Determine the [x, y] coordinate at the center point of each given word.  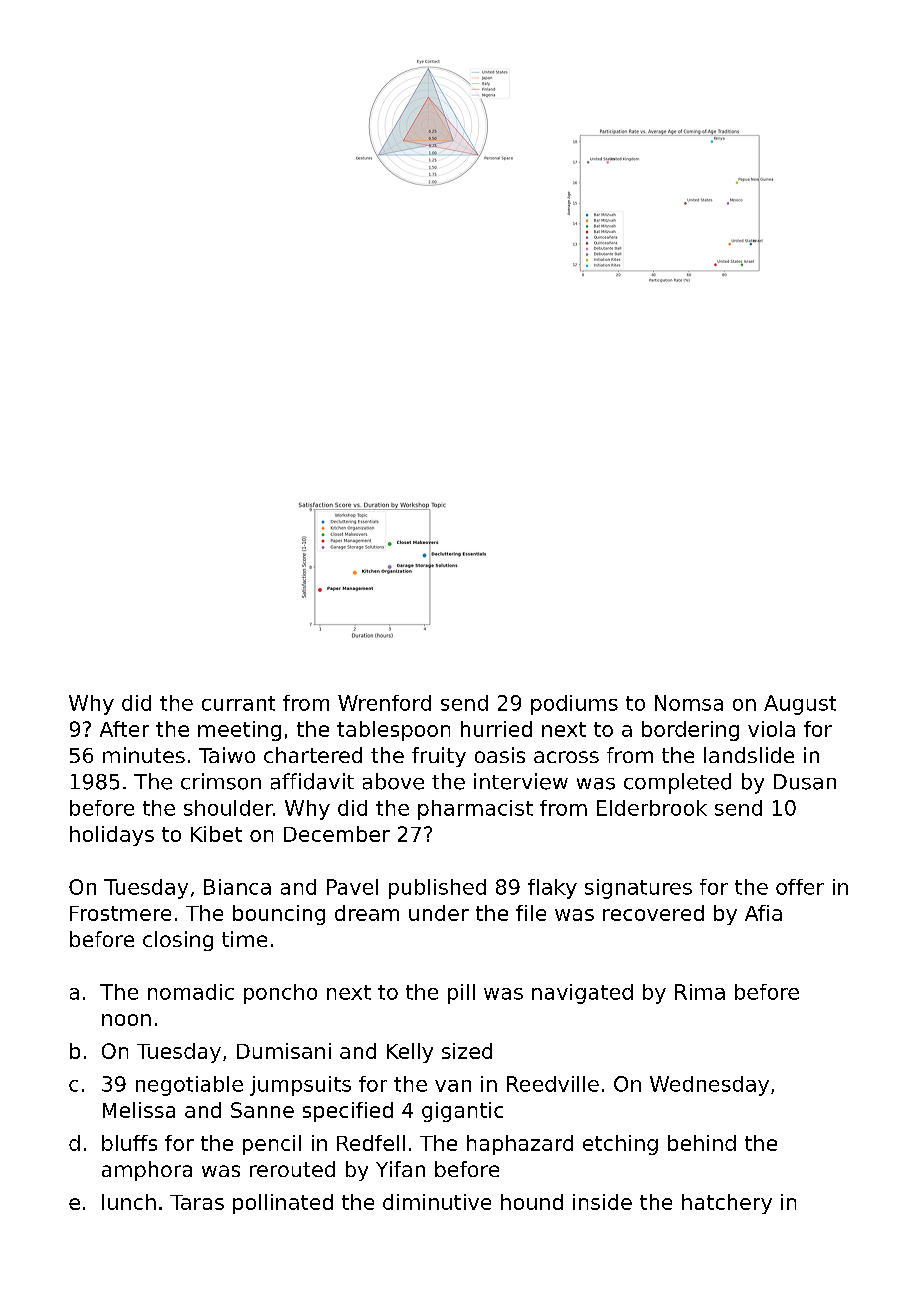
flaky [552, 889]
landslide [749, 755]
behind [702, 1143]
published [437, 889]
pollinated [283, 1204]
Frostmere [120, 913]
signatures [638, 889]
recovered [653, 913]
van [453, 1086]
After [124, 729]
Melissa [139, 1110]
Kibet [216, 834]
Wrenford [384, 703]
